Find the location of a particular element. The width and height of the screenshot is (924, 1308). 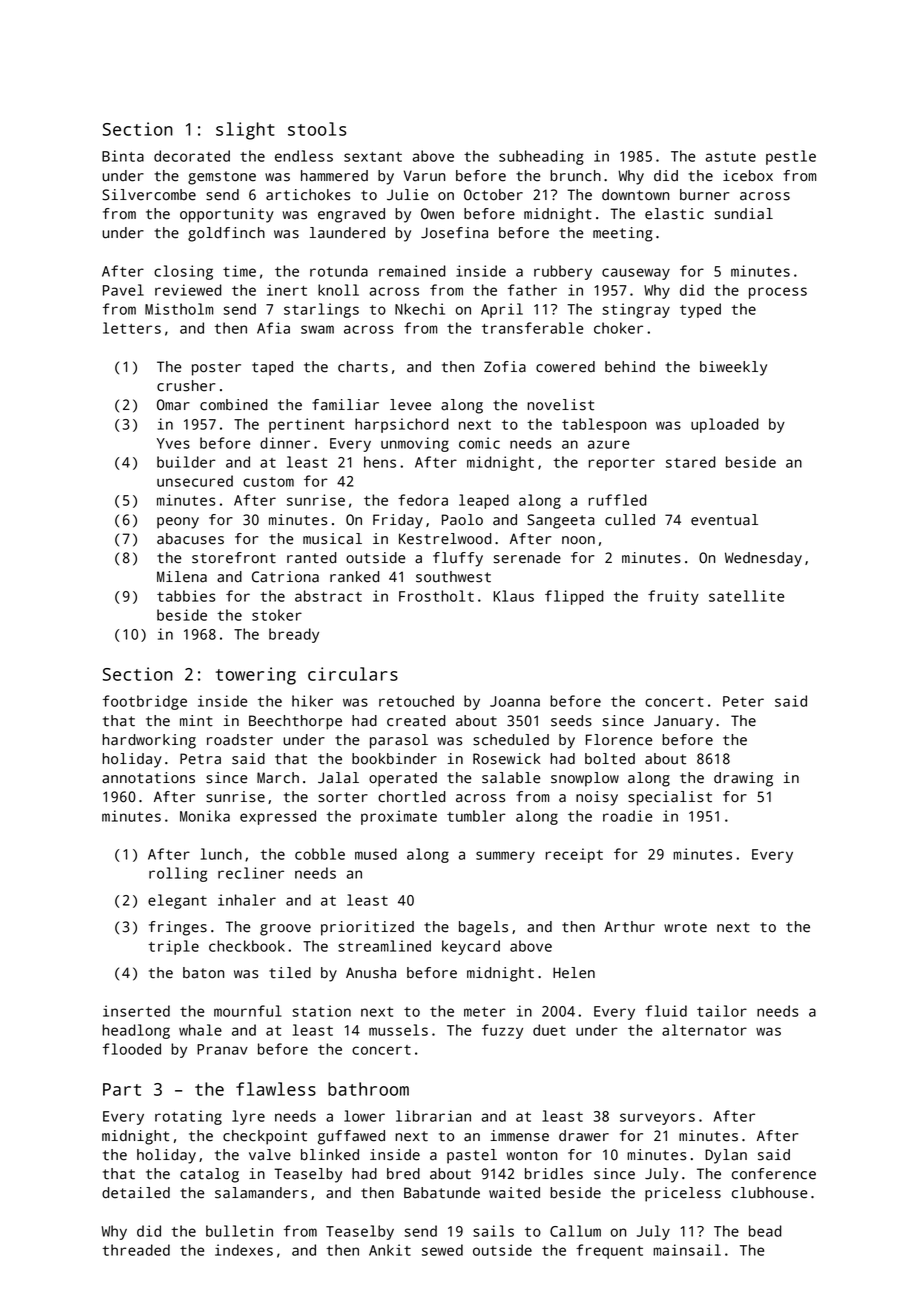

sewed is located at coordinates (442, 1250).
